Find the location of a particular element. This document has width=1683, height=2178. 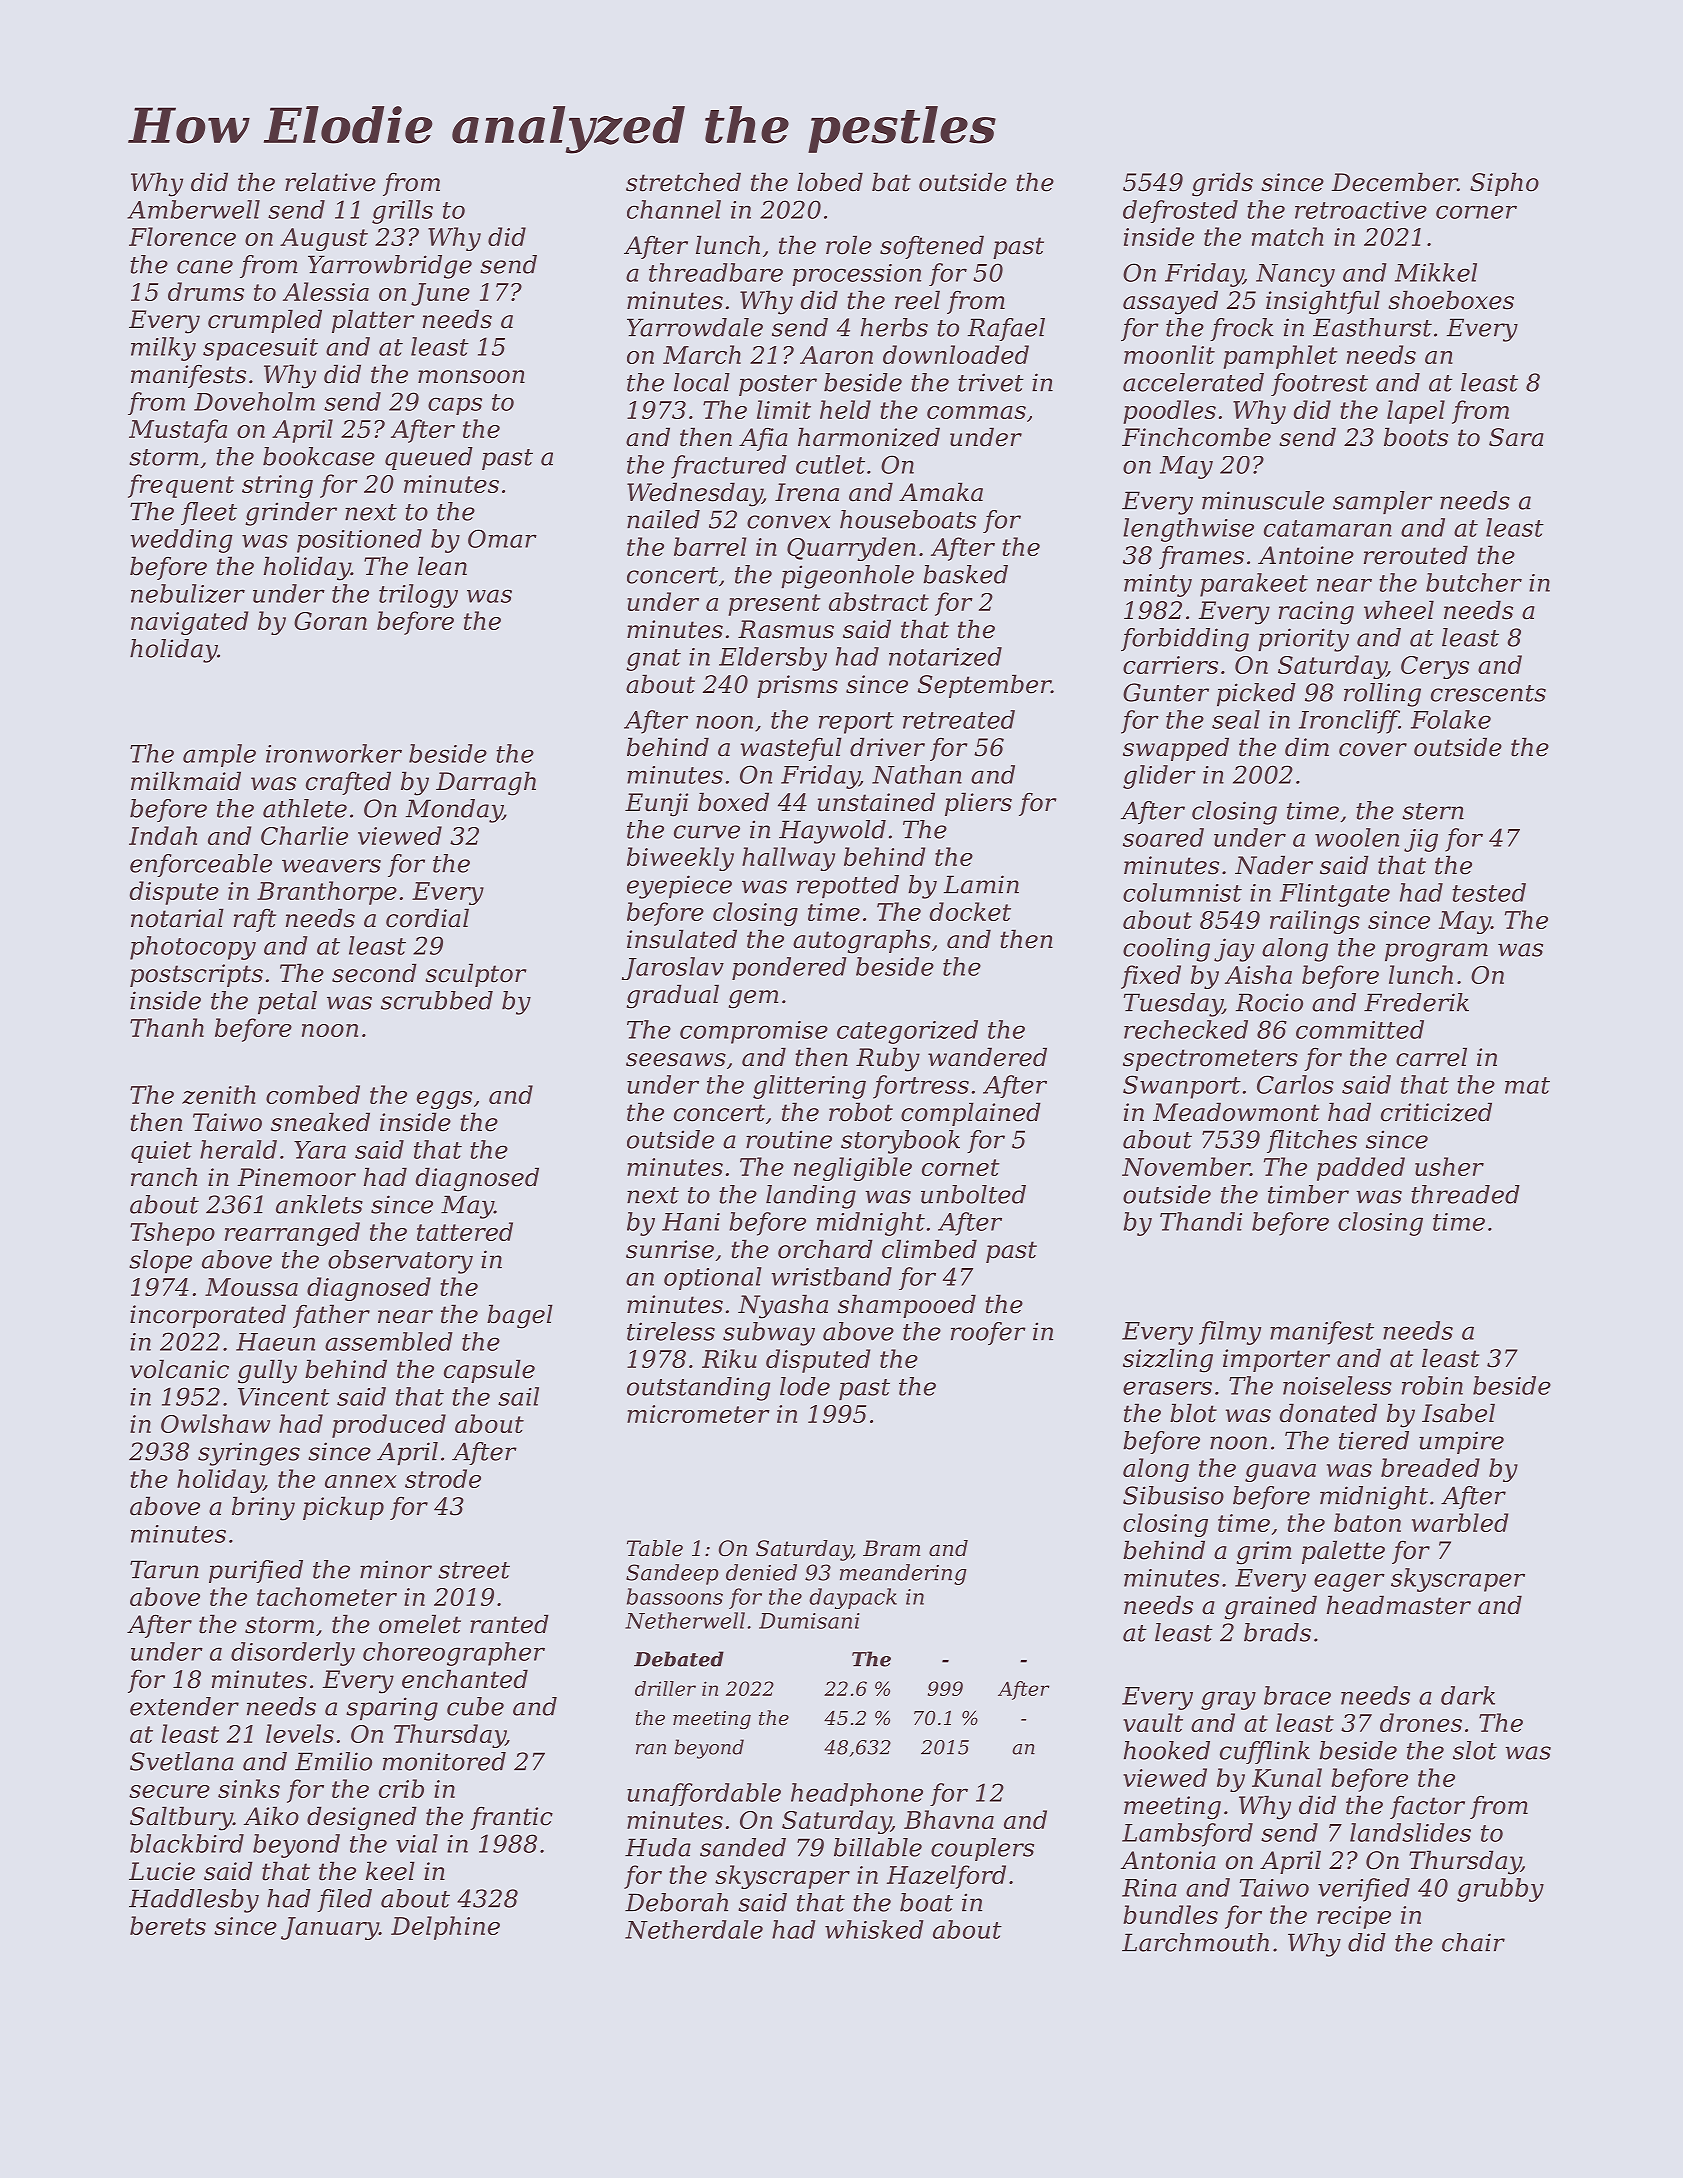

notarial is located at coordinates (177, 918).
